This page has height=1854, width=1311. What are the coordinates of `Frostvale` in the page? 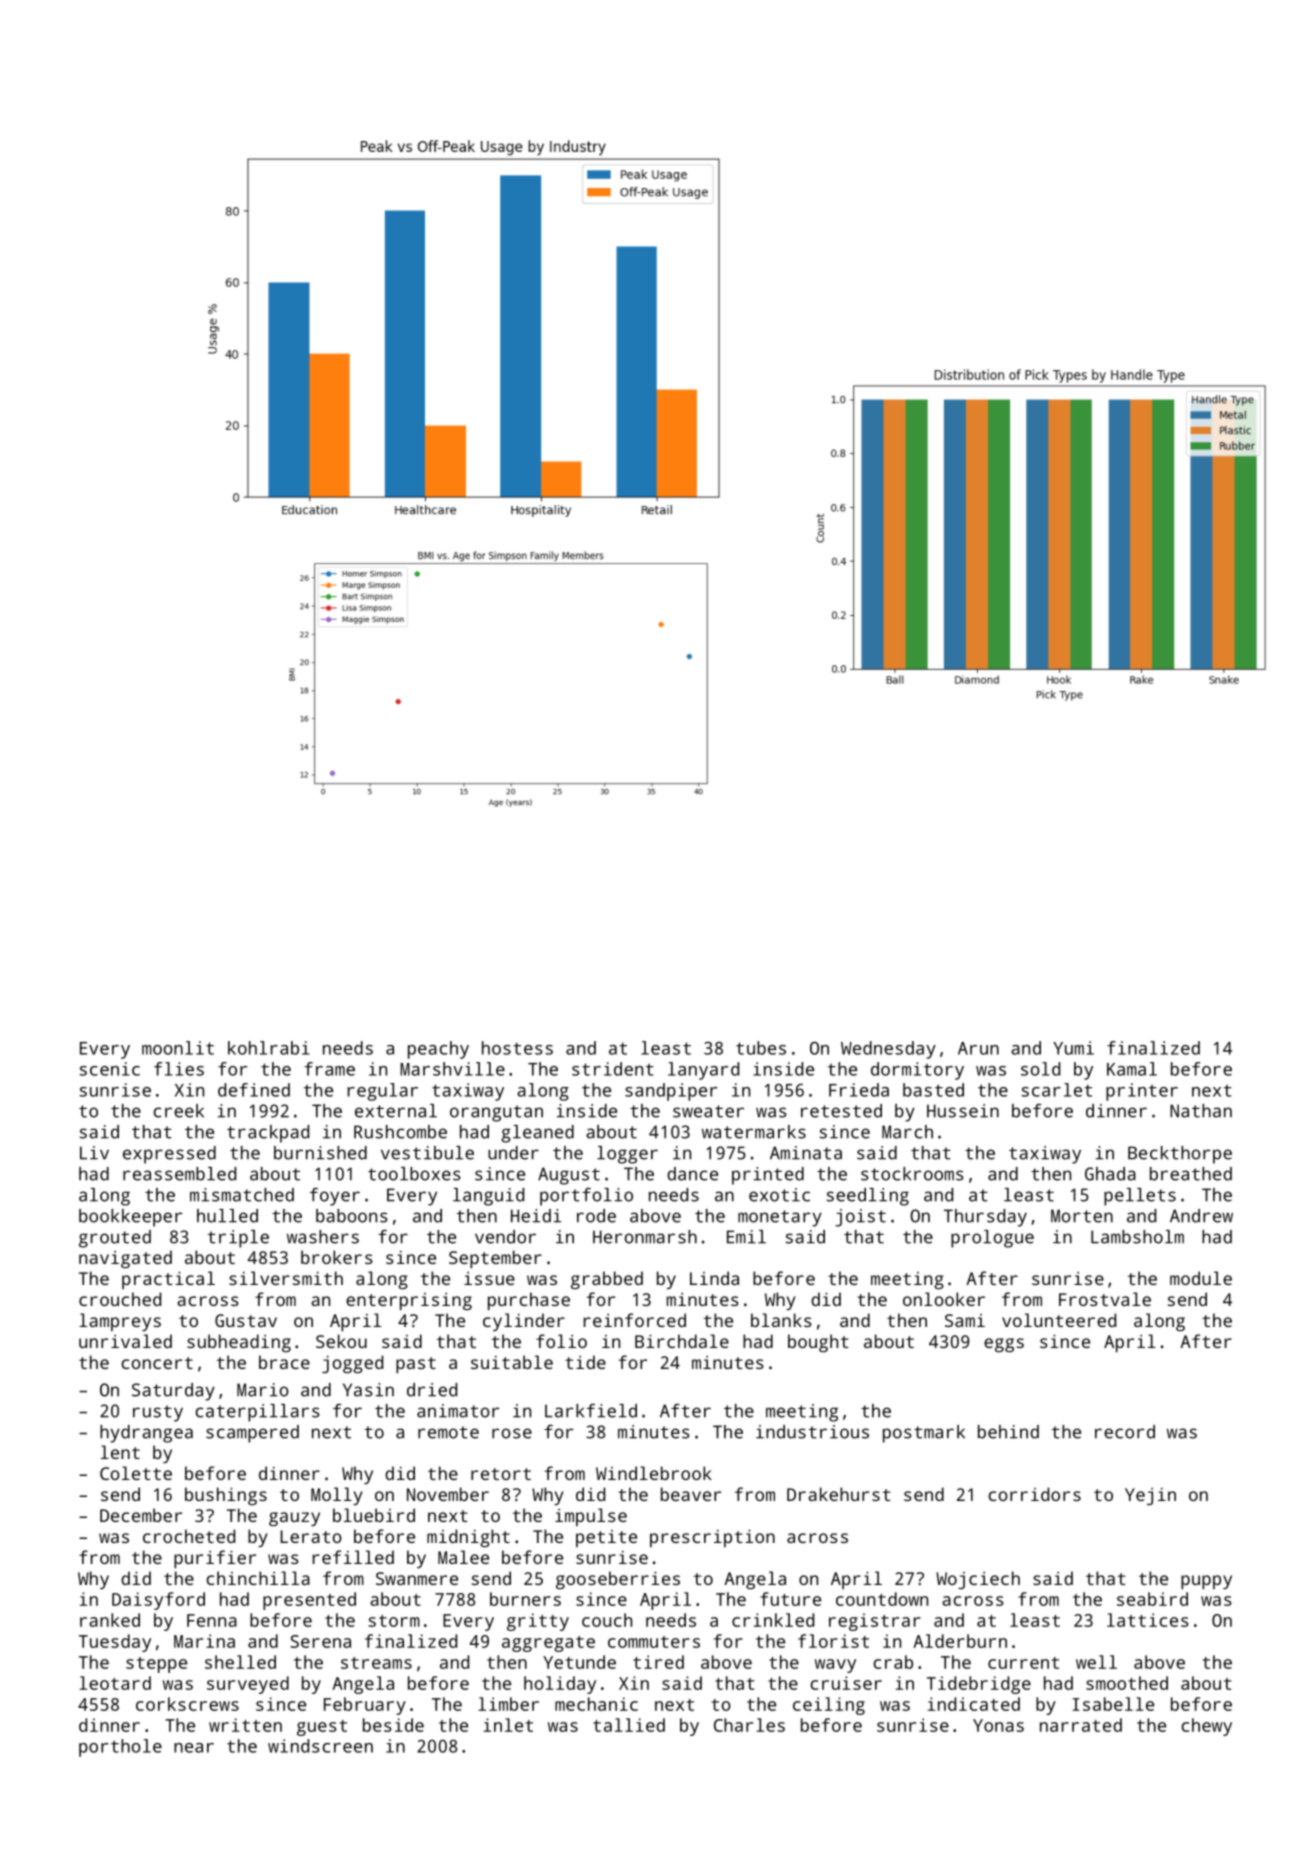 It's located at (1105, 1299).
